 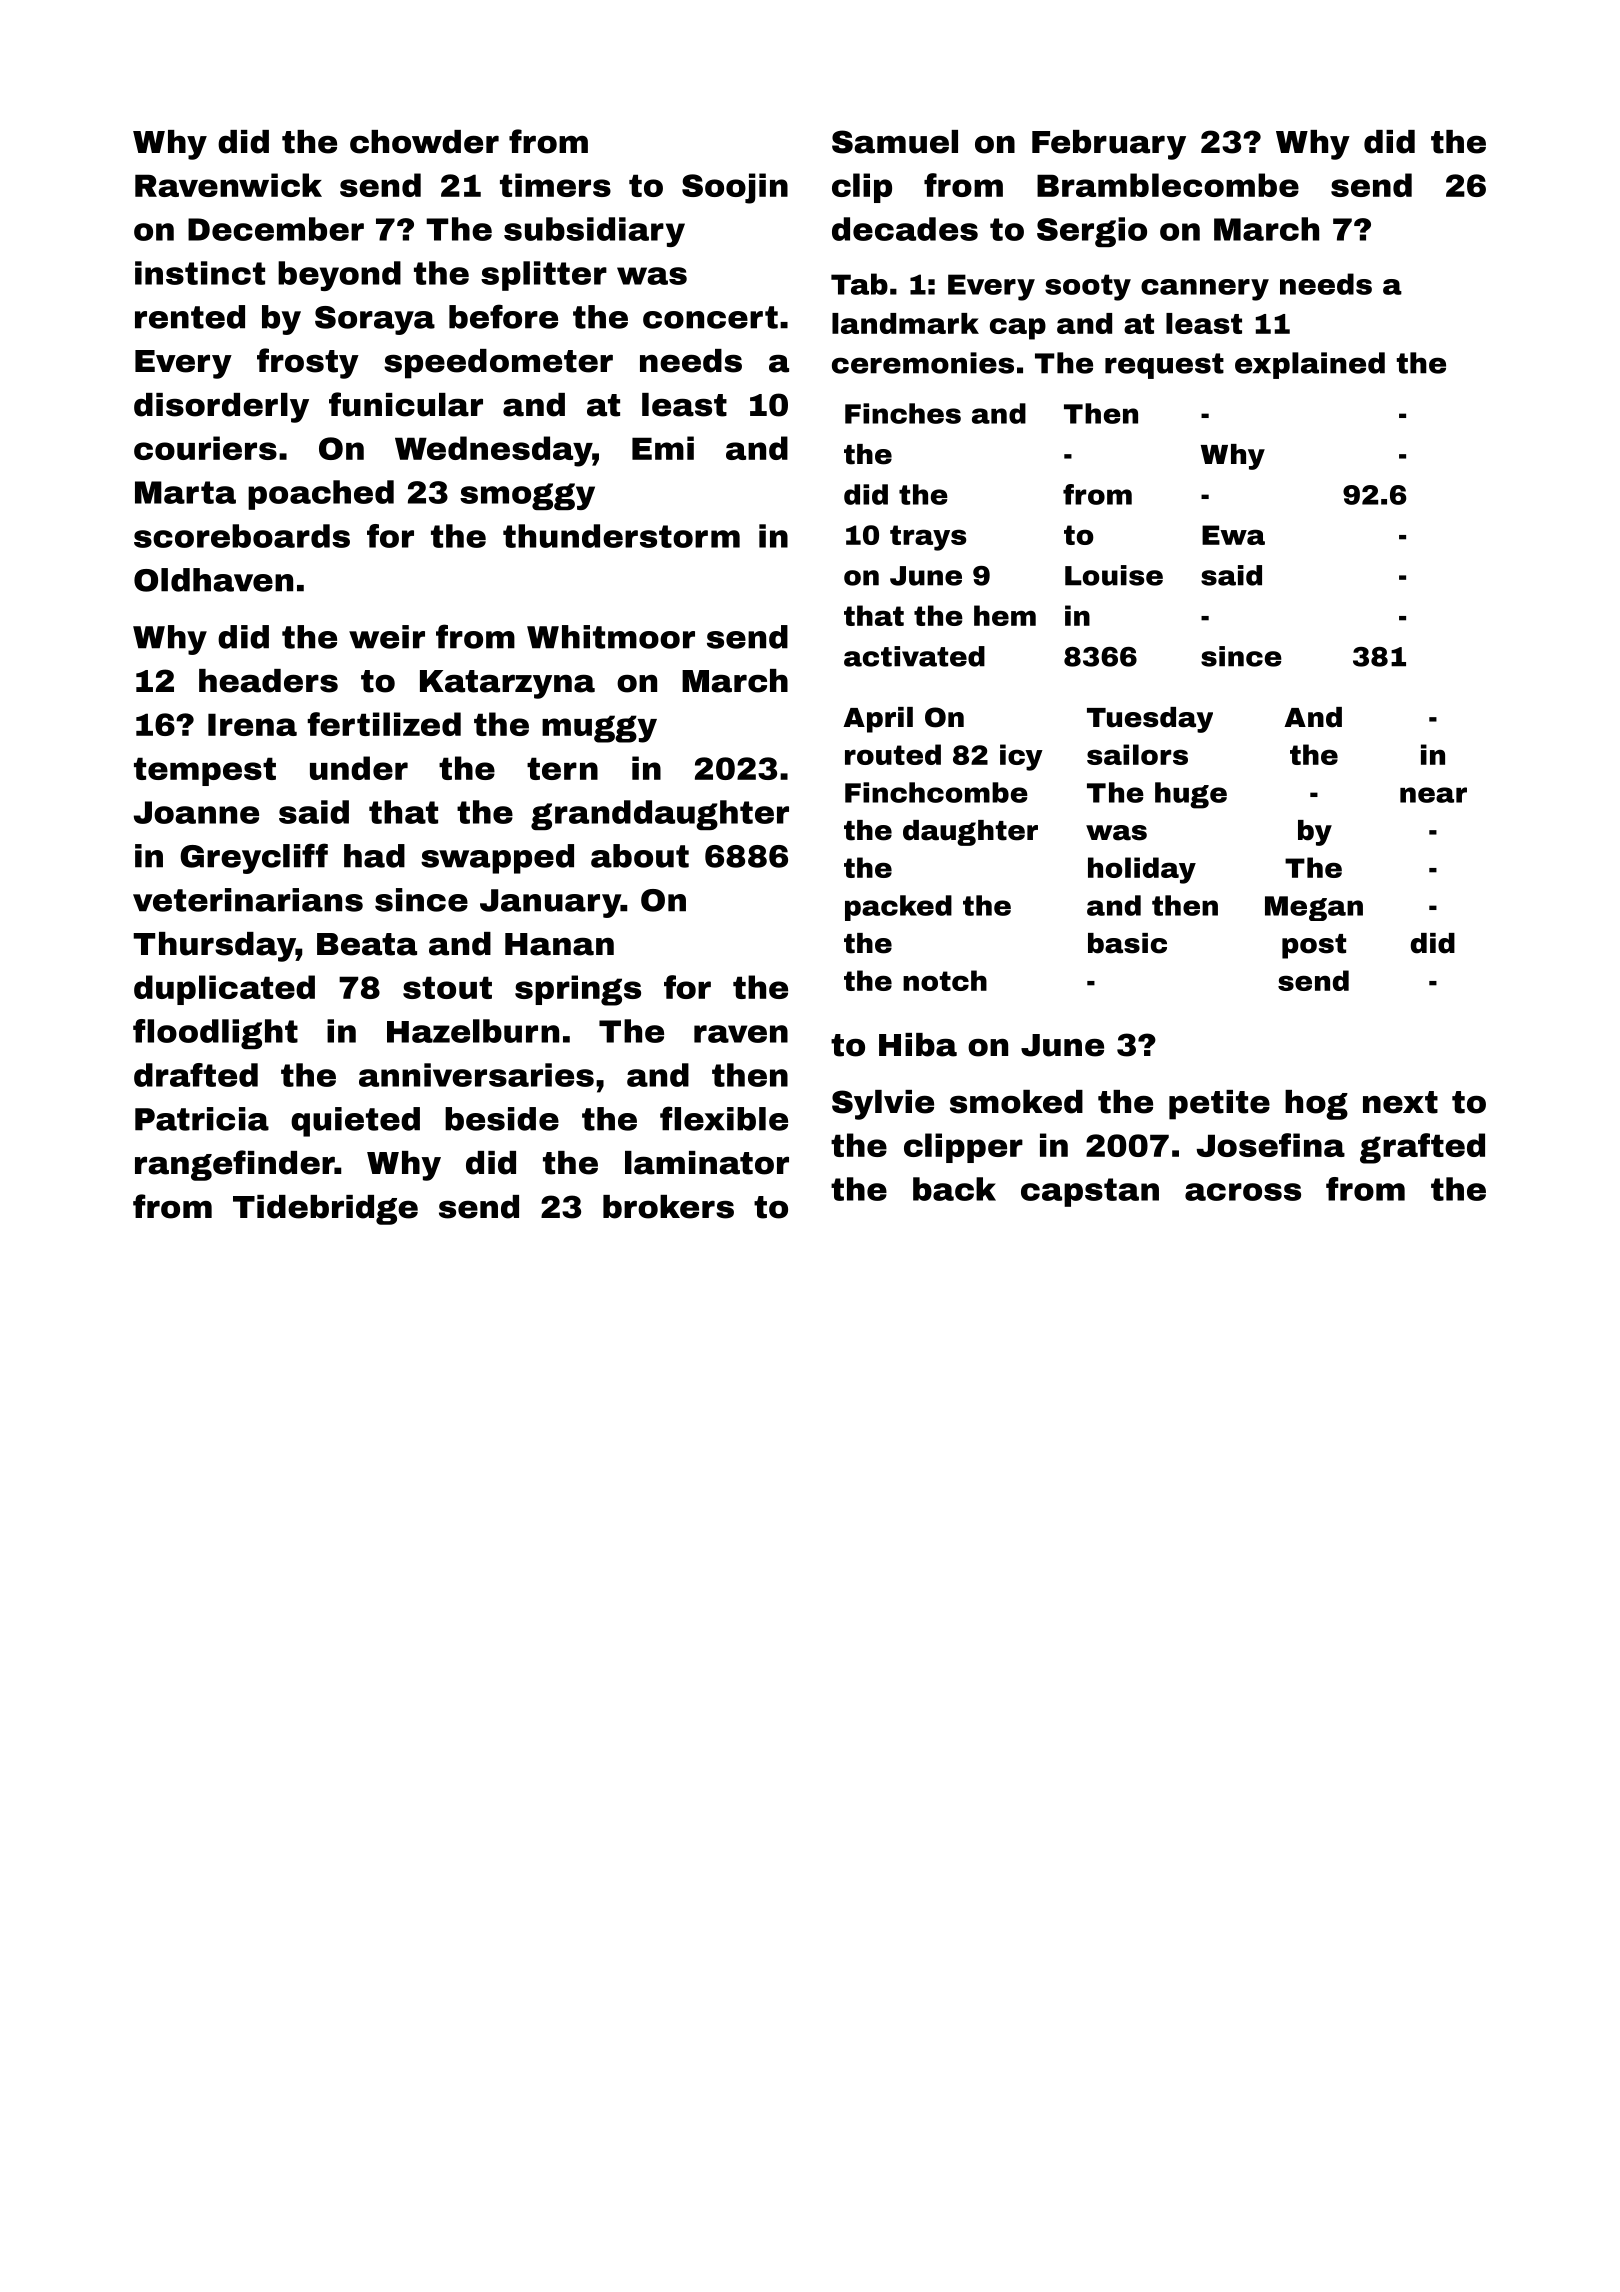 What do you see at coordinates (918, 1045) in the screenshot?
I see `Hiba` at bounding box center [918, 1045].
